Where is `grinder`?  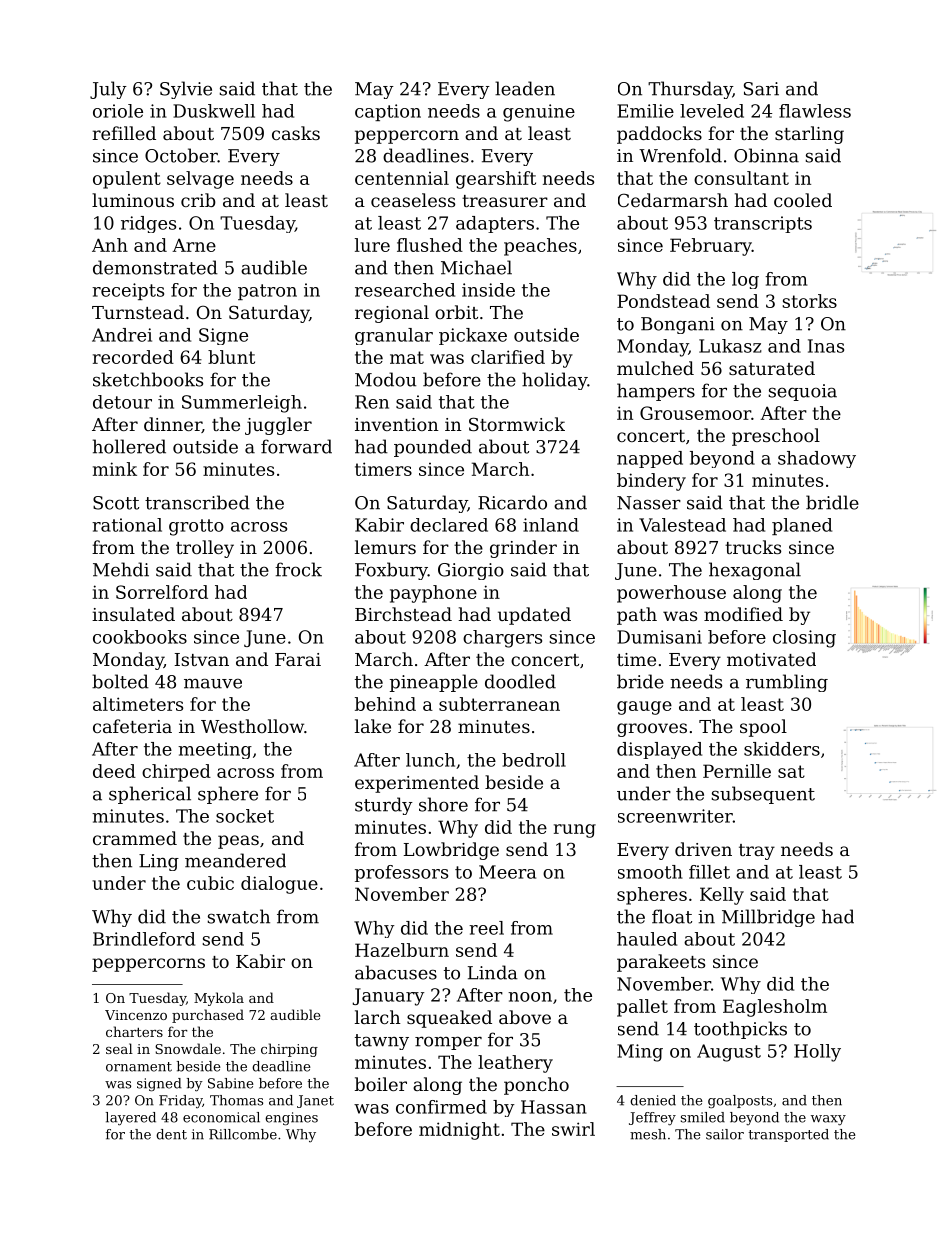 grinder is located at coordinates (523, 549).
